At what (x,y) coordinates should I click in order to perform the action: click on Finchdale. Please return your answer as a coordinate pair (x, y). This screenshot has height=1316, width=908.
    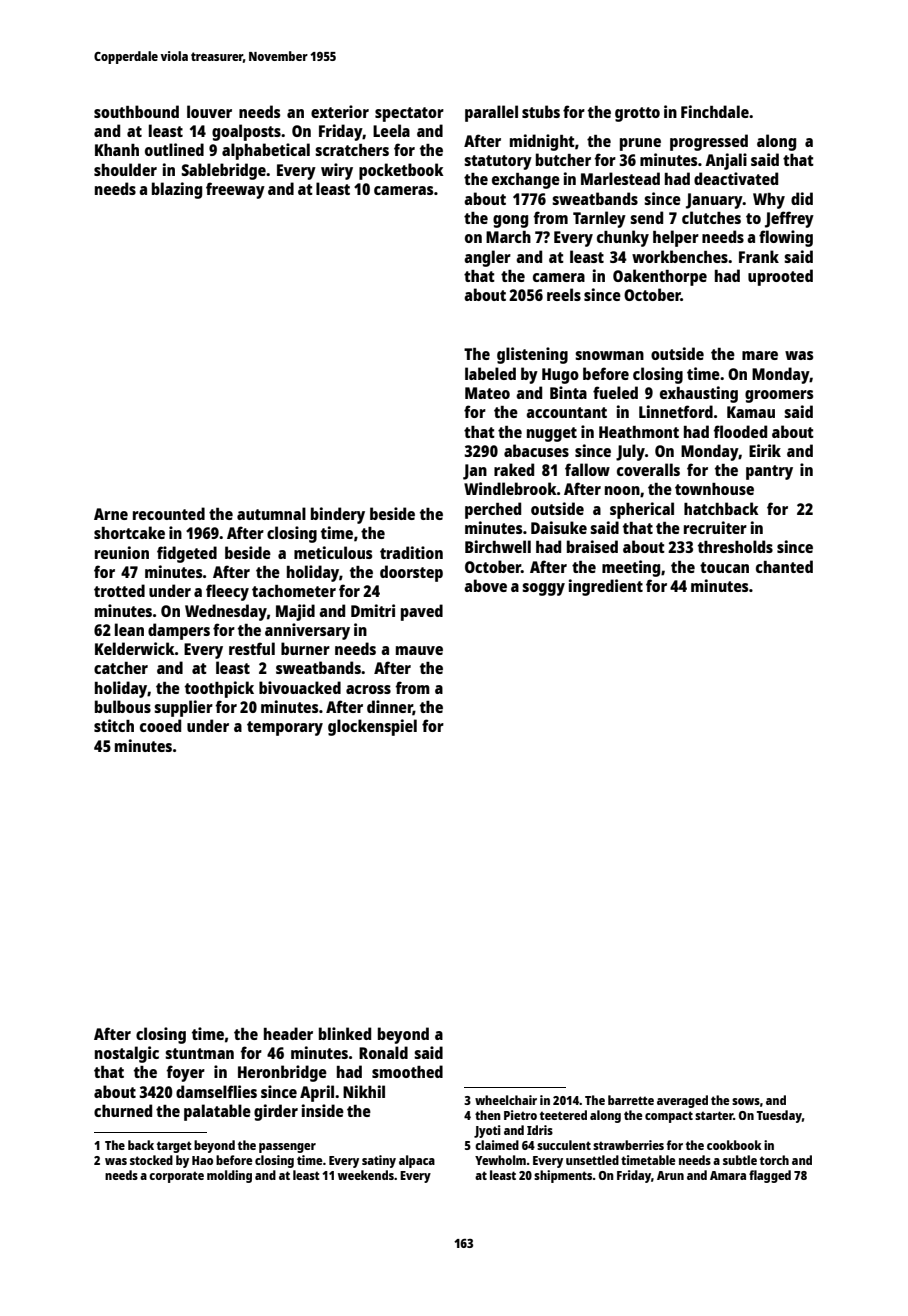
    Looking at the image, I should click on (715, 111).
